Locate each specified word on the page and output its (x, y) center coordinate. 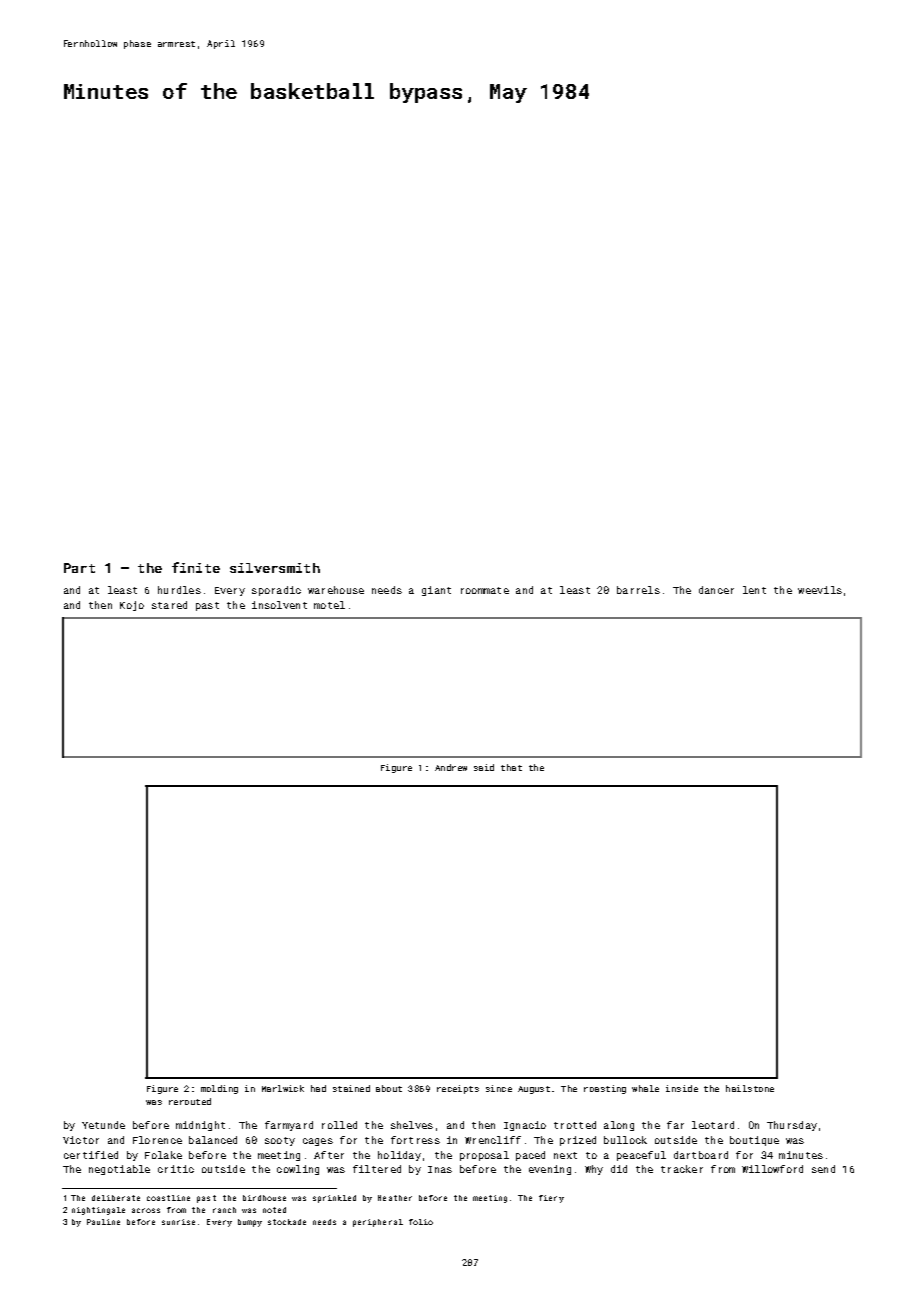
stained (351, 1088)
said (484, 767)
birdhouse (264, 1198)
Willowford (772, 1169)
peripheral (378, 1223)
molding (219, 1089)
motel (329, 605)
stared (169, 605)
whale (645, 1088)
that (511, 767)
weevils (820, 590)
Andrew (451, 767)
